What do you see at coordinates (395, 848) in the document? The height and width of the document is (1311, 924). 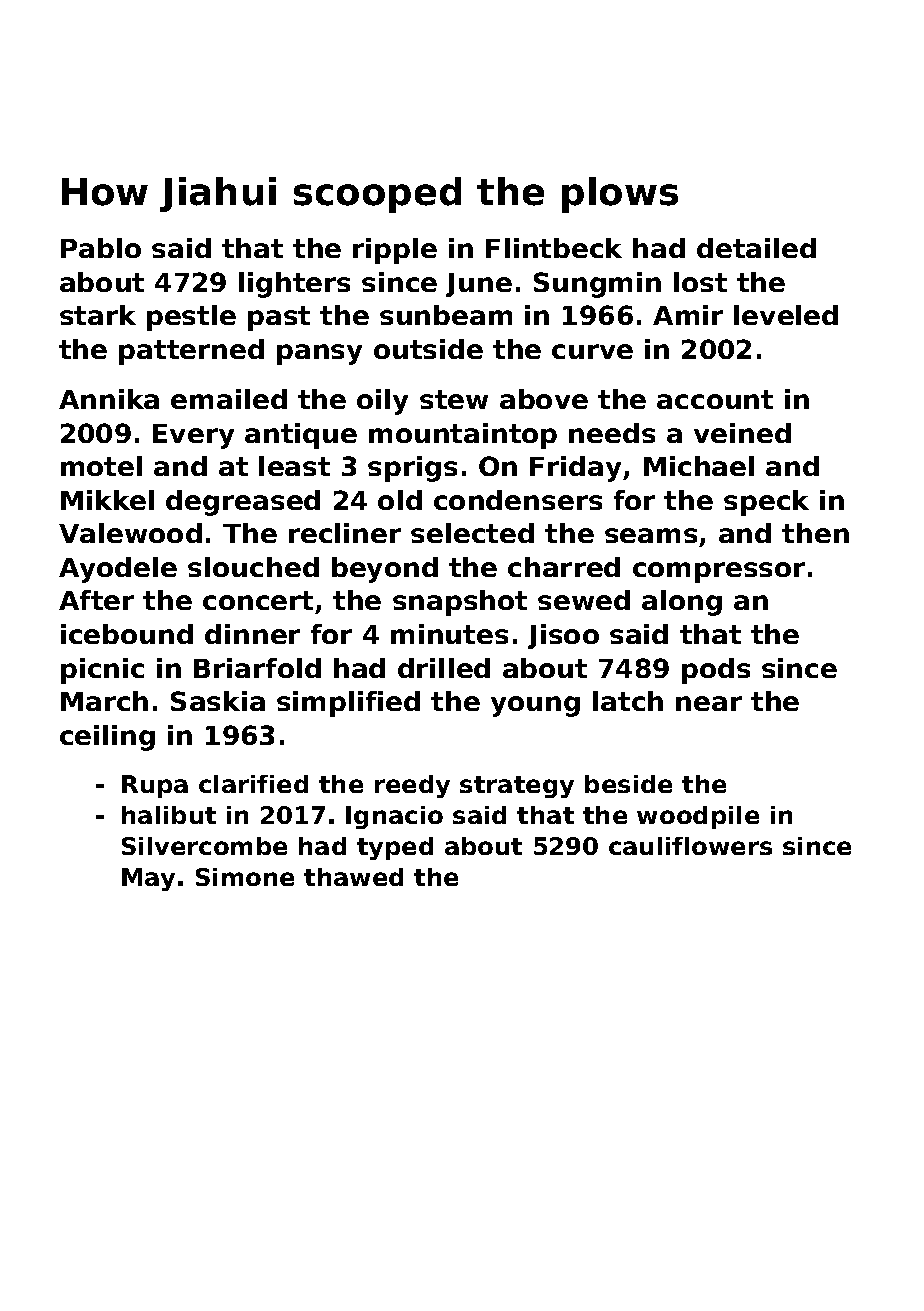 I see `typed` at bounding box center [395, 848].
